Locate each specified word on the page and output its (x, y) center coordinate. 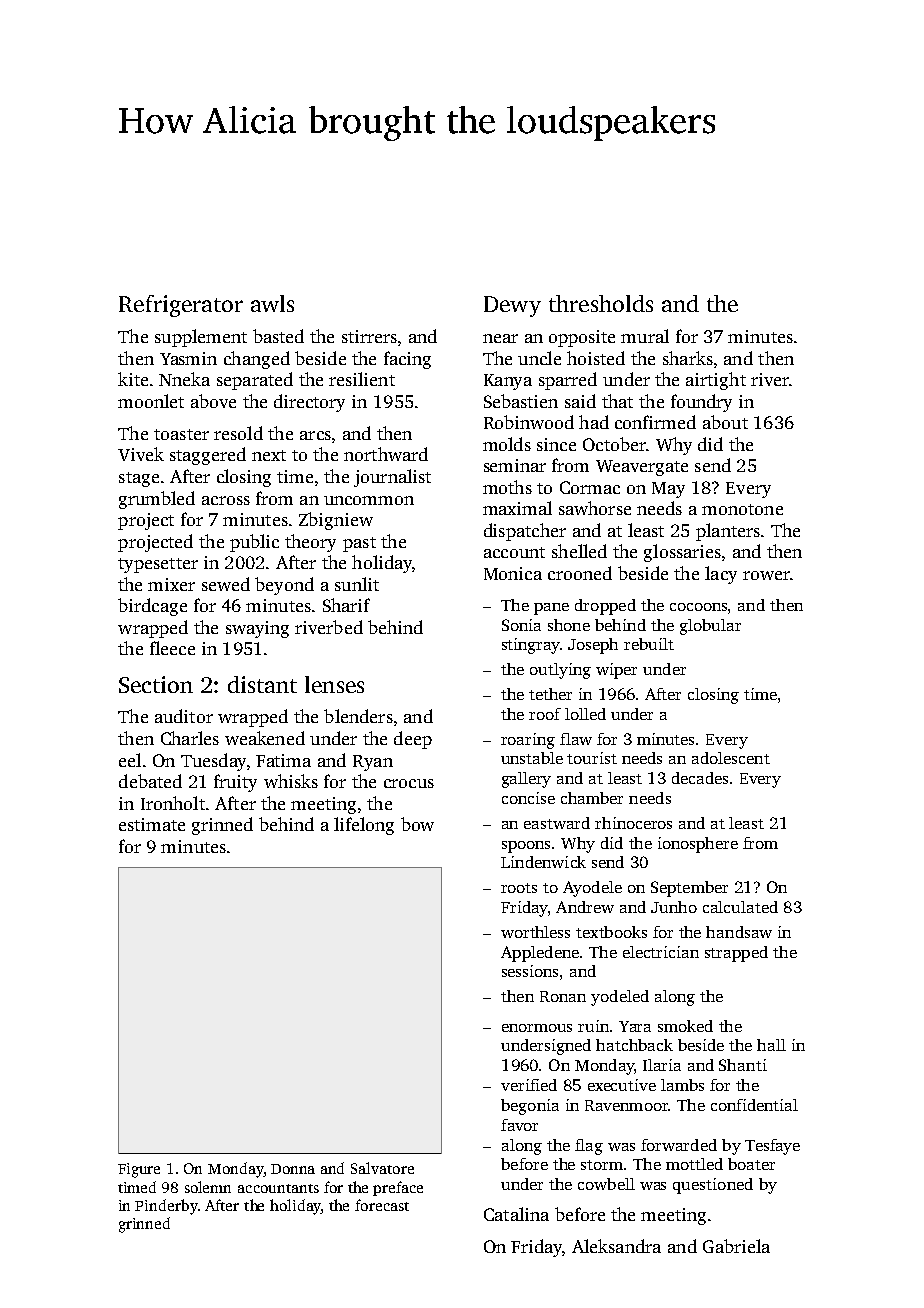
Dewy (512, 306)
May (668, 490)
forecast (382, 1205)
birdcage (152, 607)
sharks (688, 358)
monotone (742, 509)
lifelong (364, 826)
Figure (139, 1170)
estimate (152, 824)
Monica (513, 573)
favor (519, 1125)
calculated (740, 907)
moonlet (151, 401)
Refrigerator (181, 306)
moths (507, 487)
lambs (682, 1085)
